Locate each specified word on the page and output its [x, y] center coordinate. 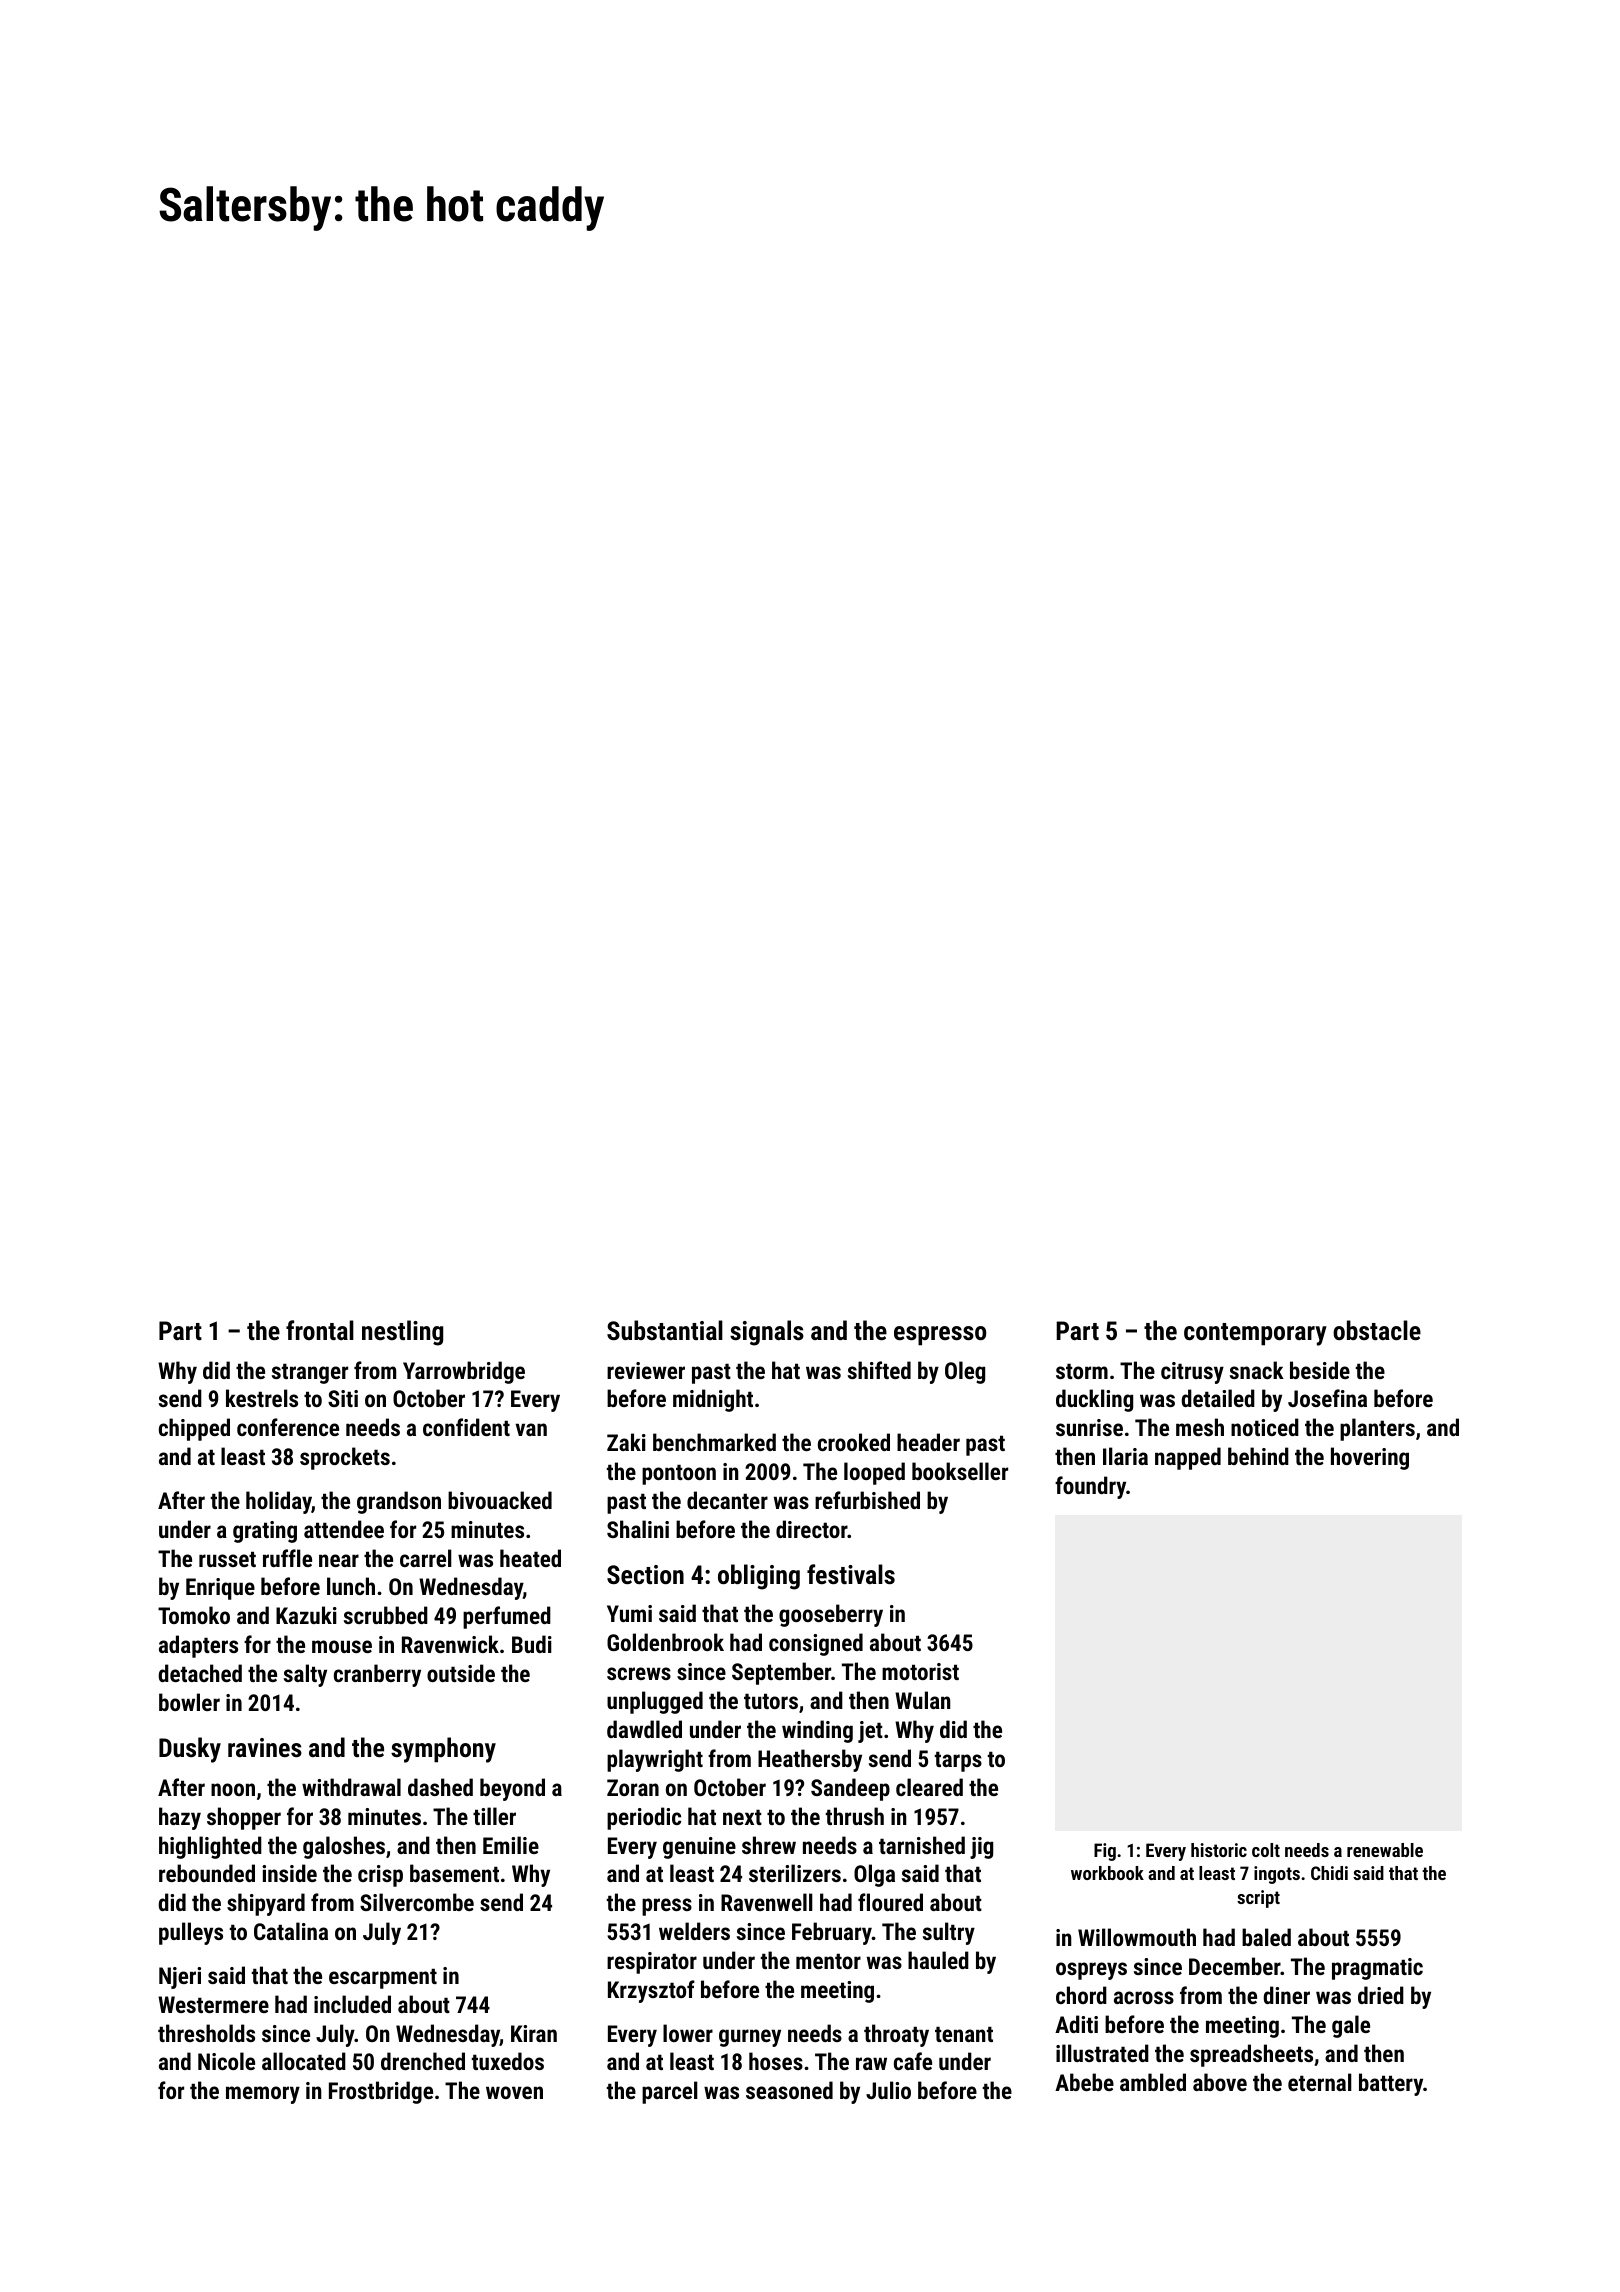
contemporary [1255, 1334]
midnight [713, 1400]
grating [265, 1532]
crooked [854, 1442]
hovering [1370, 1458]
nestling [402, 1333]
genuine [699, 1848]
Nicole [226, 2061]
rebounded [207, 1873]
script [1258, 1899]
